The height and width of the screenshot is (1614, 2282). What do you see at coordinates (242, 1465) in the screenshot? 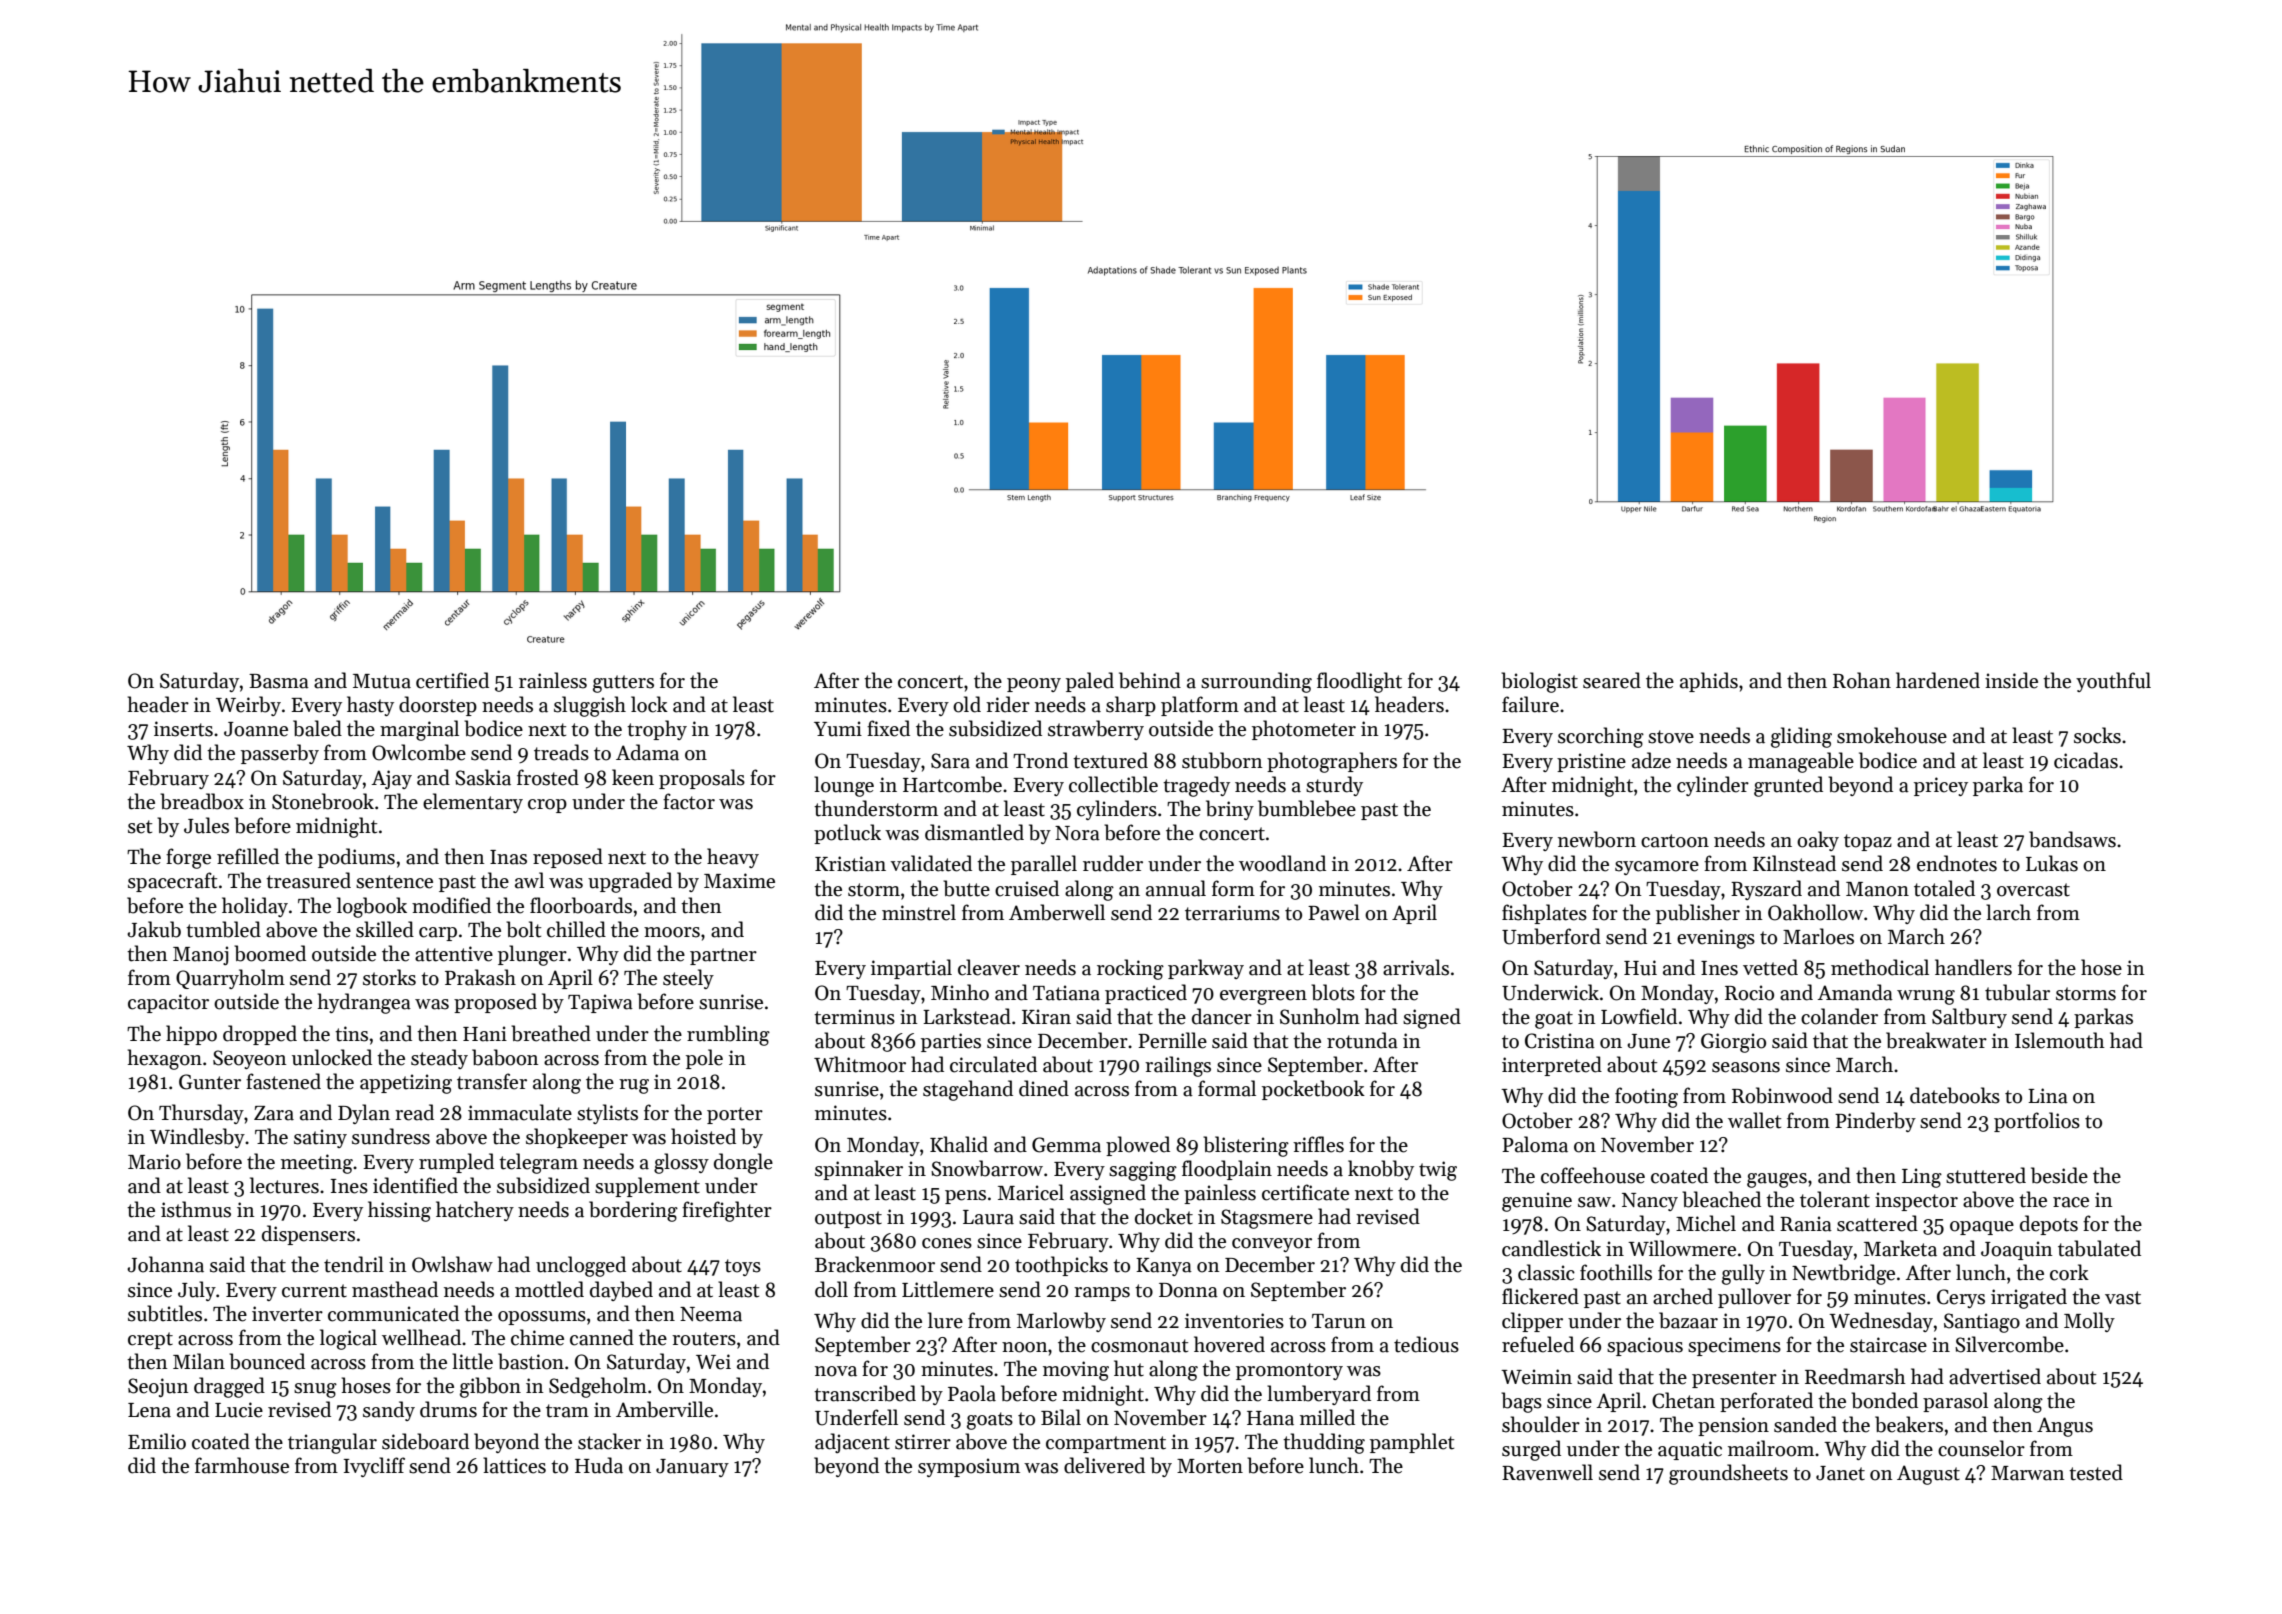
I see `farmhouse` at bounding box center [242, 1465].
